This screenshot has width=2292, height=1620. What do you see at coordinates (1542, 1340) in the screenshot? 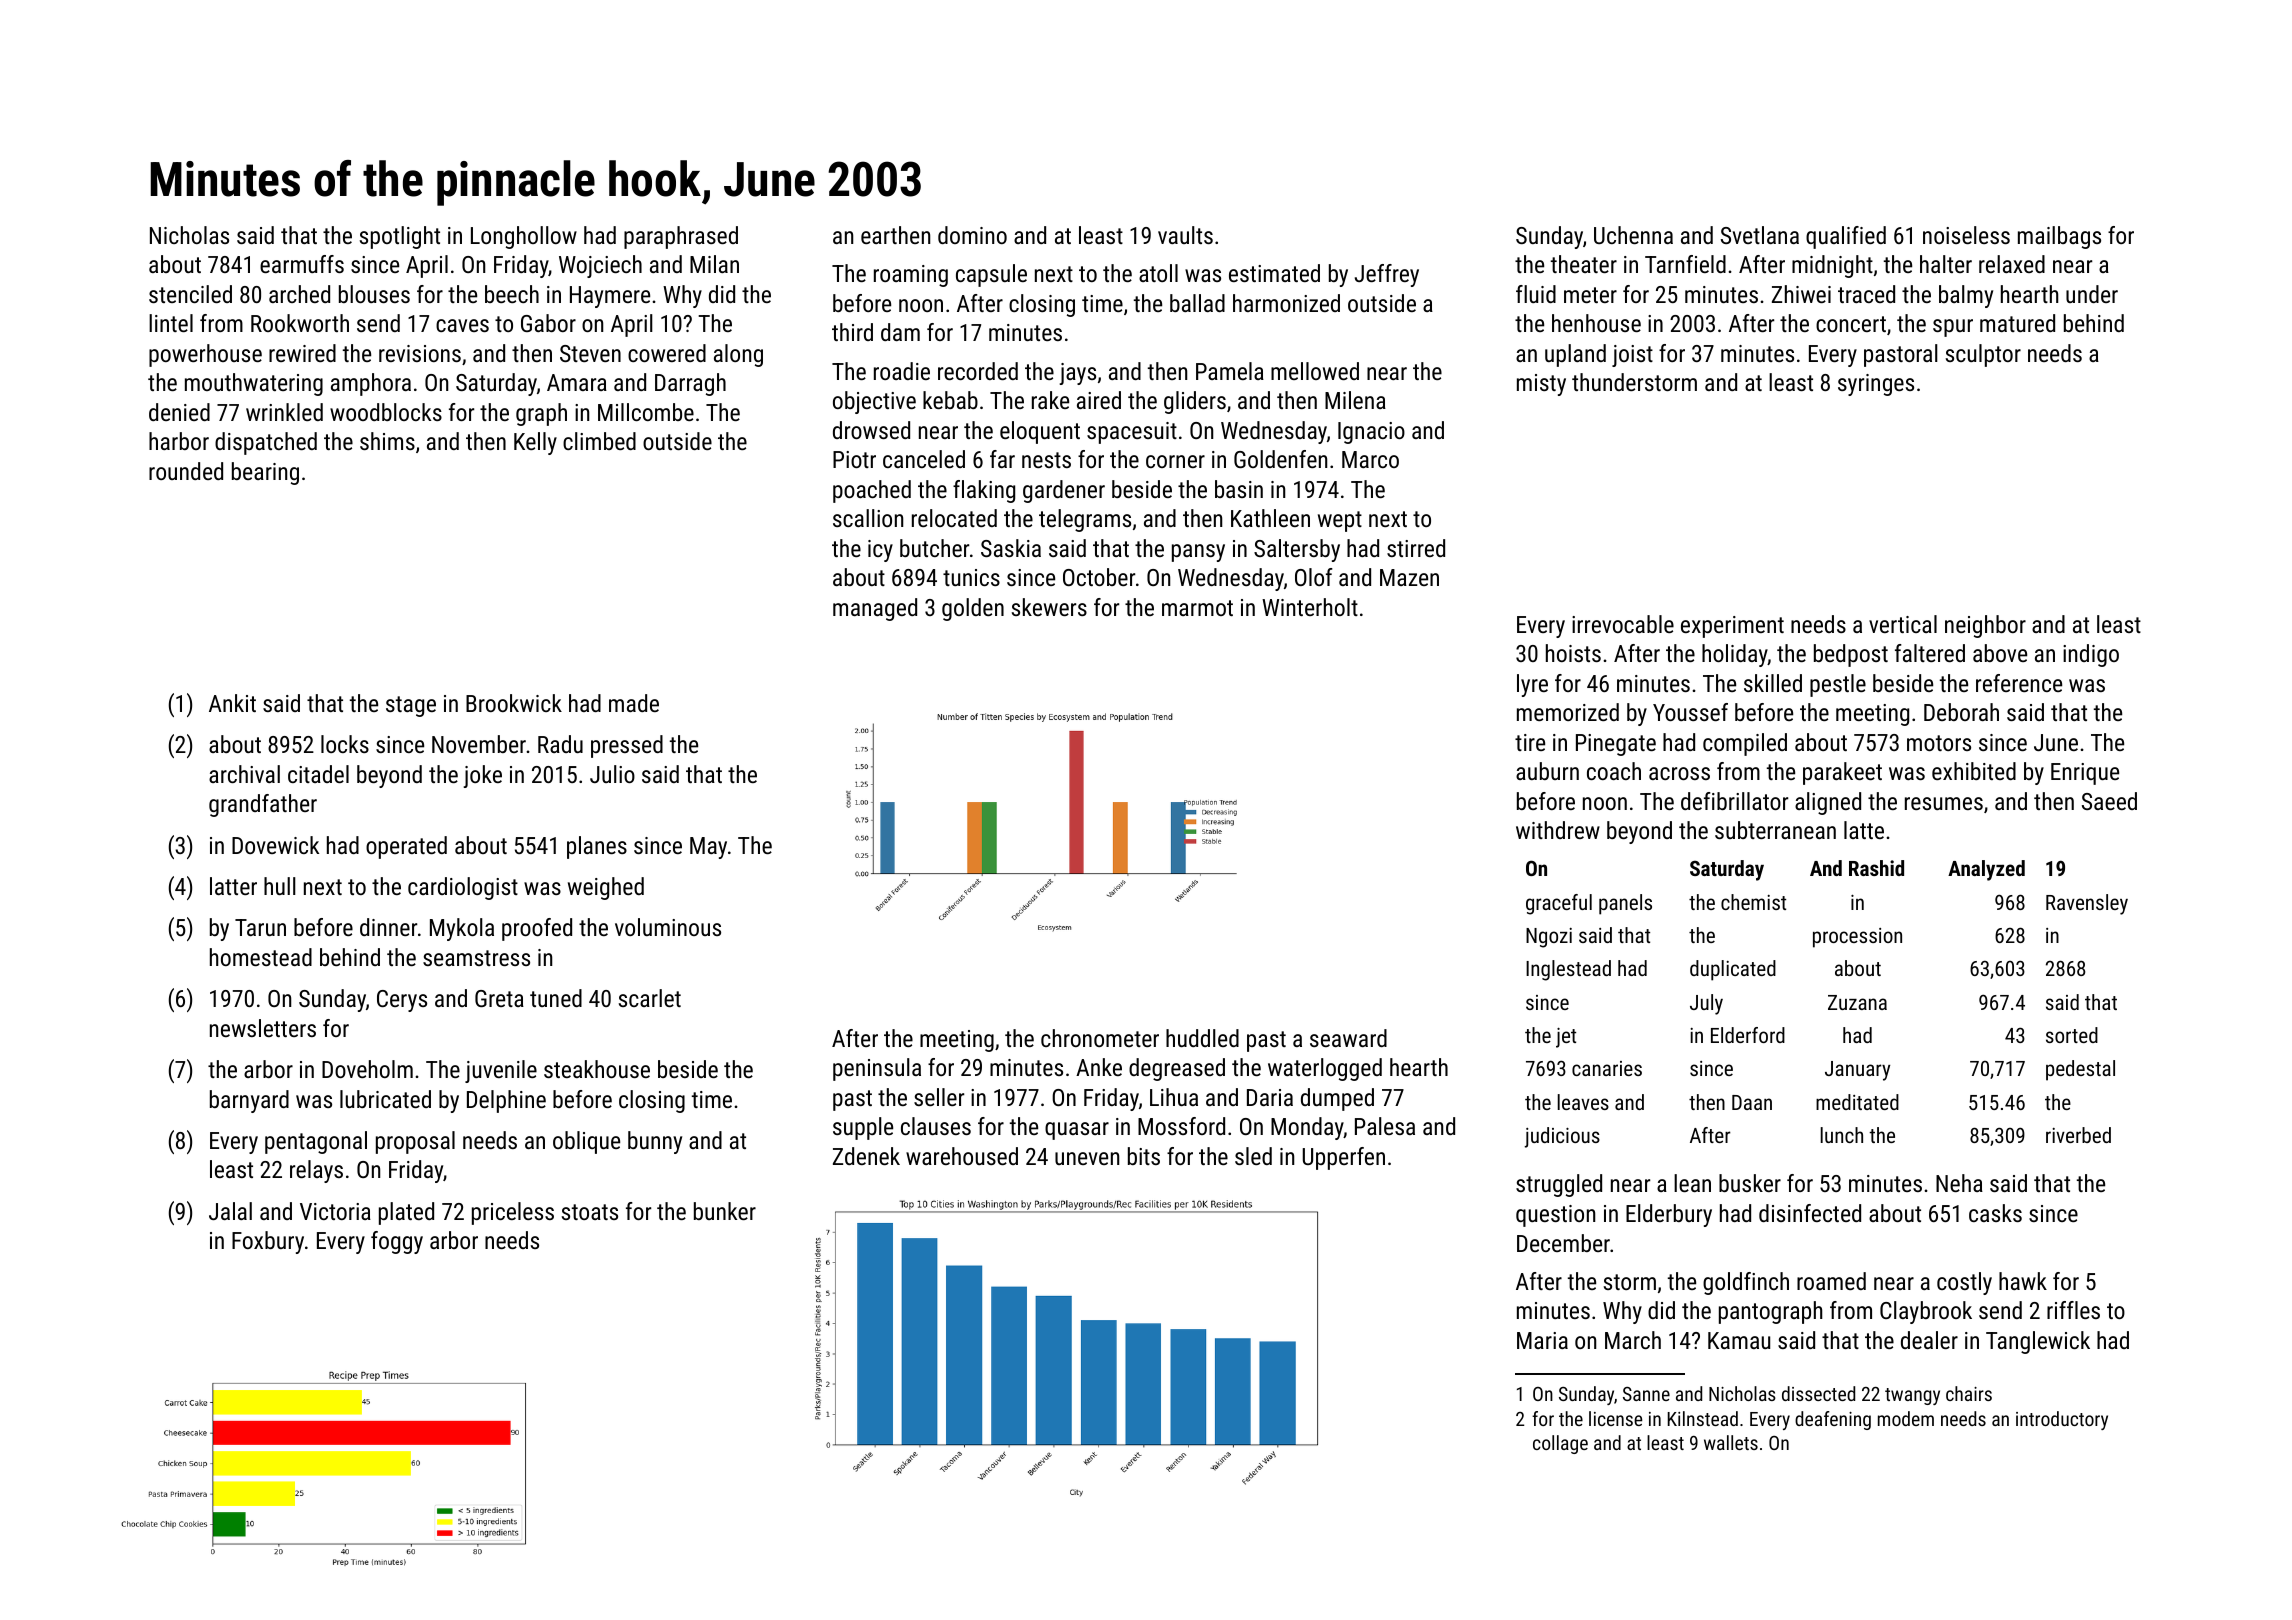
I see `Maria` at bounding box center [1542, 1340].
